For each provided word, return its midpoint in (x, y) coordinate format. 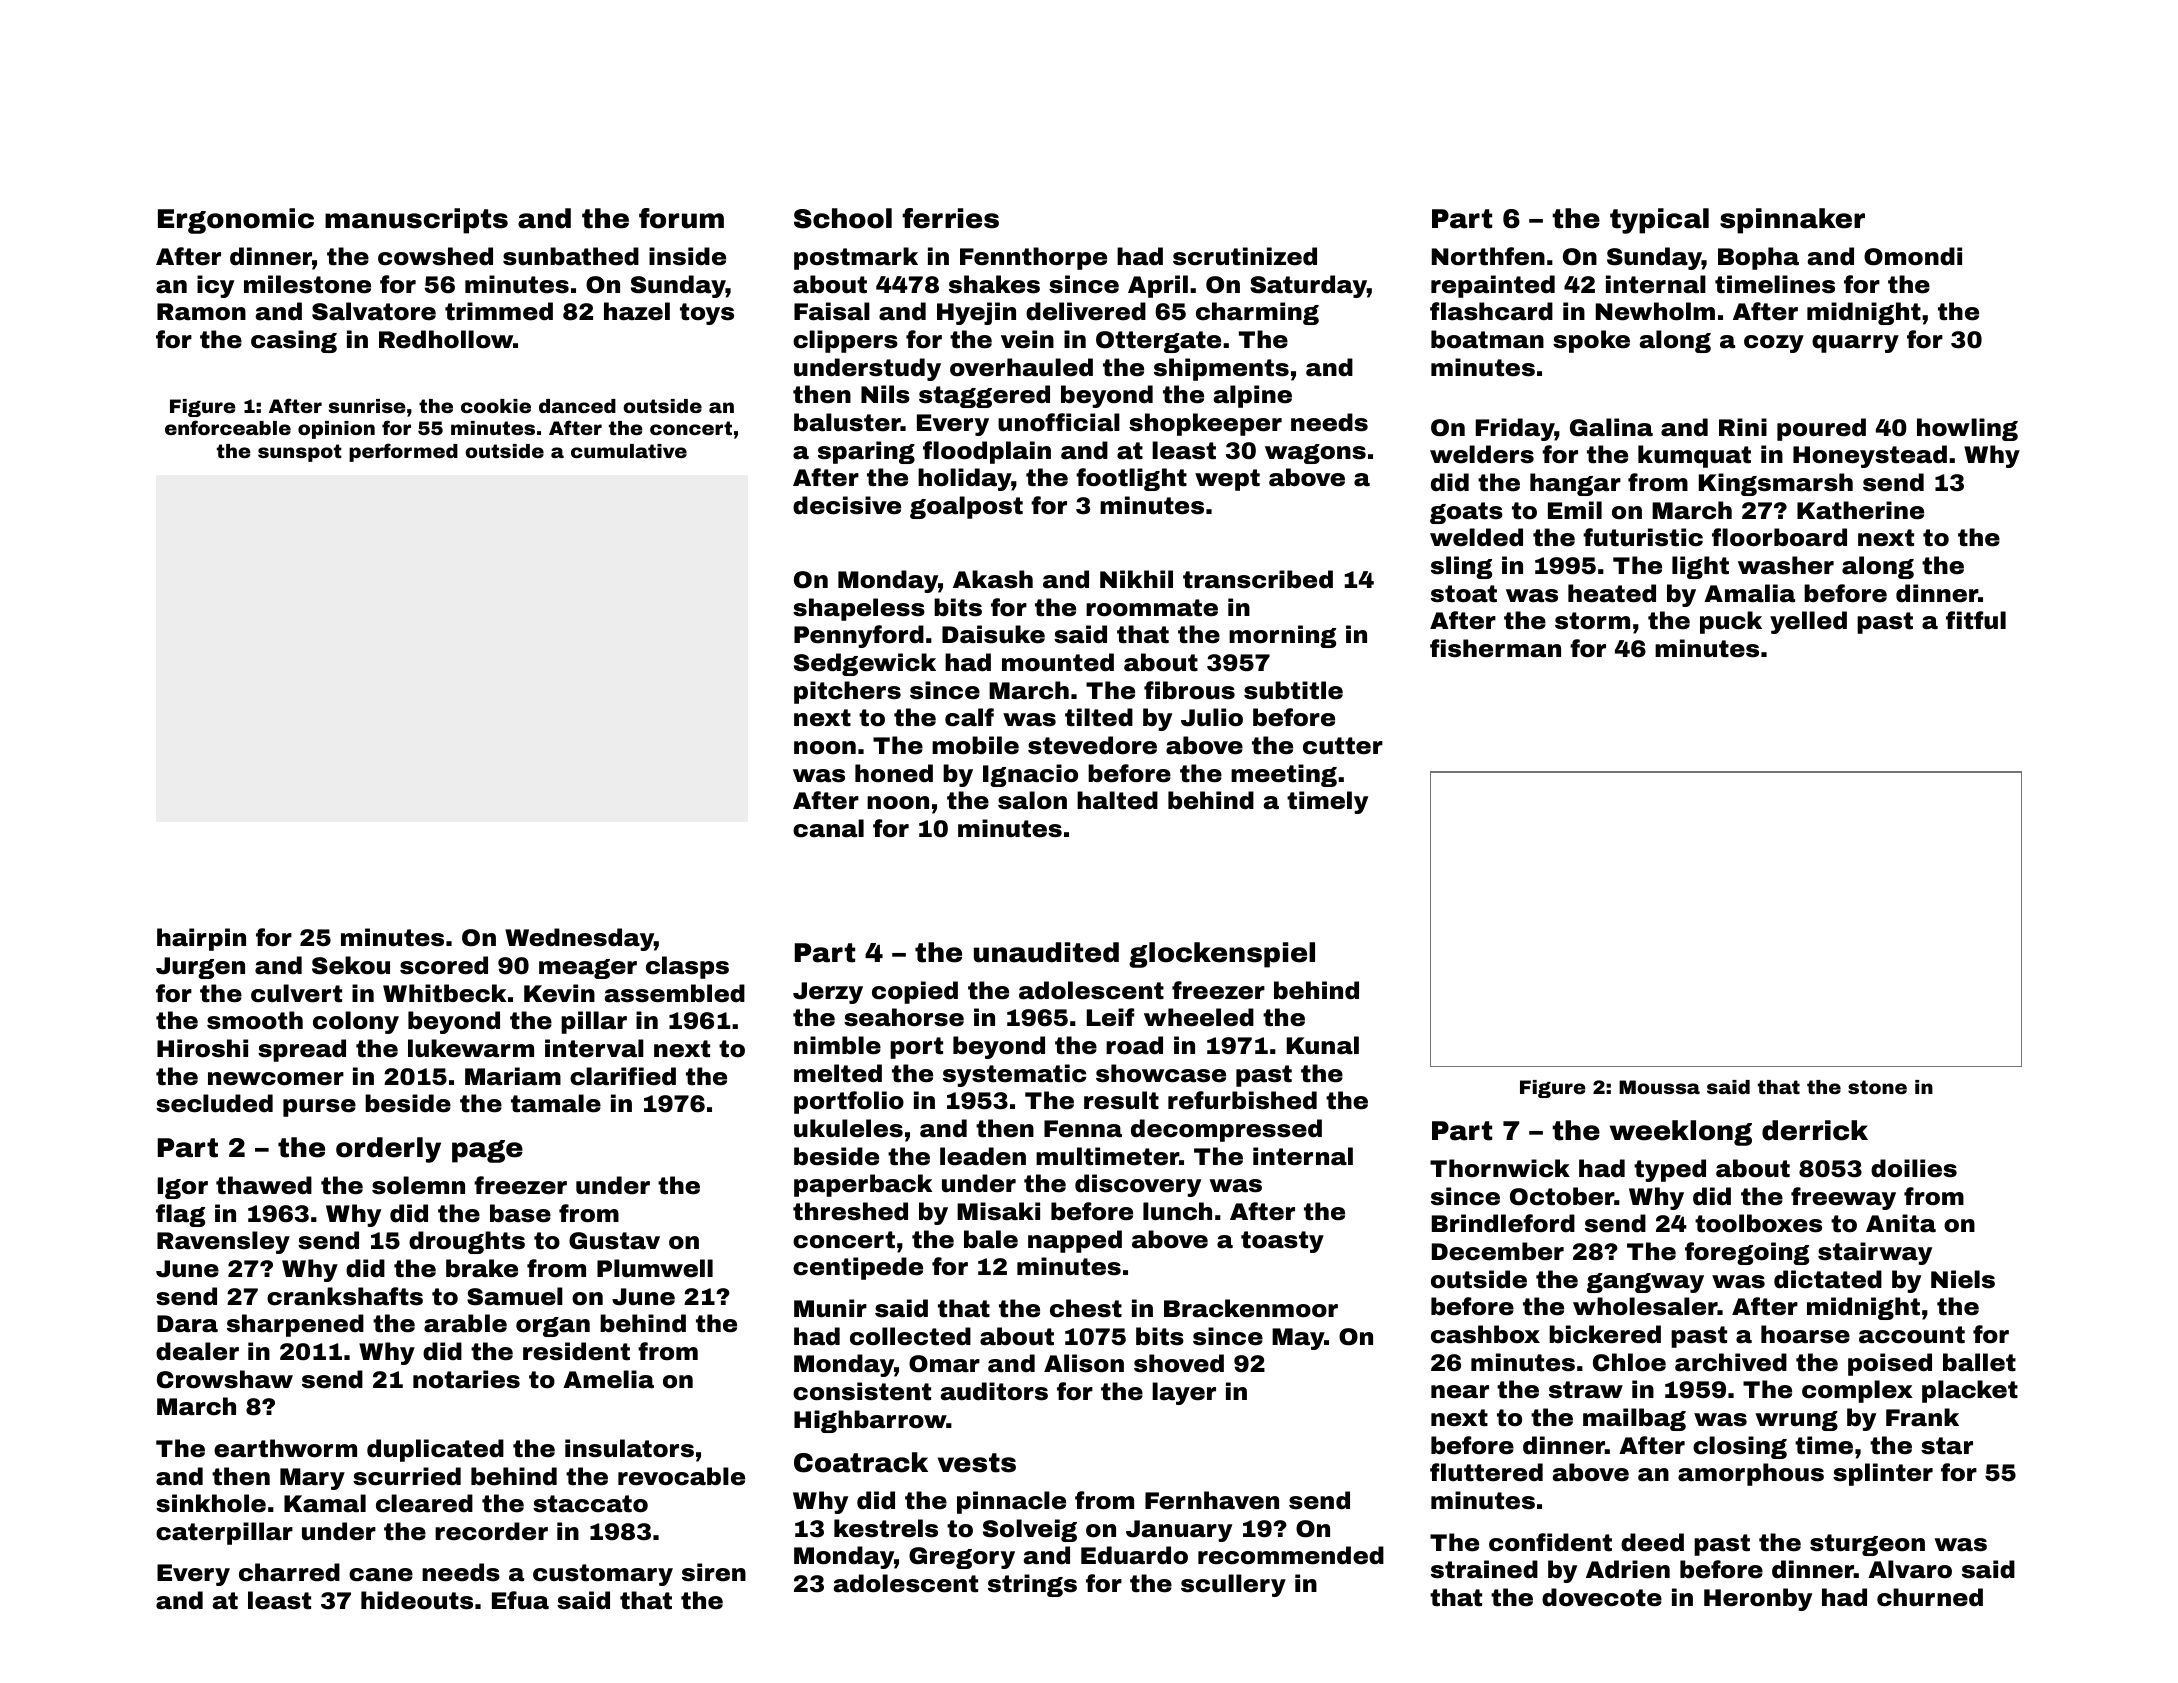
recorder (491, 1531)
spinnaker (1792, 221)
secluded (214, 1103)
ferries (950, 218)
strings (1032, 1585)
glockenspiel (1222, 955)
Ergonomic (236, 221)
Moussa (1659, 1087)
